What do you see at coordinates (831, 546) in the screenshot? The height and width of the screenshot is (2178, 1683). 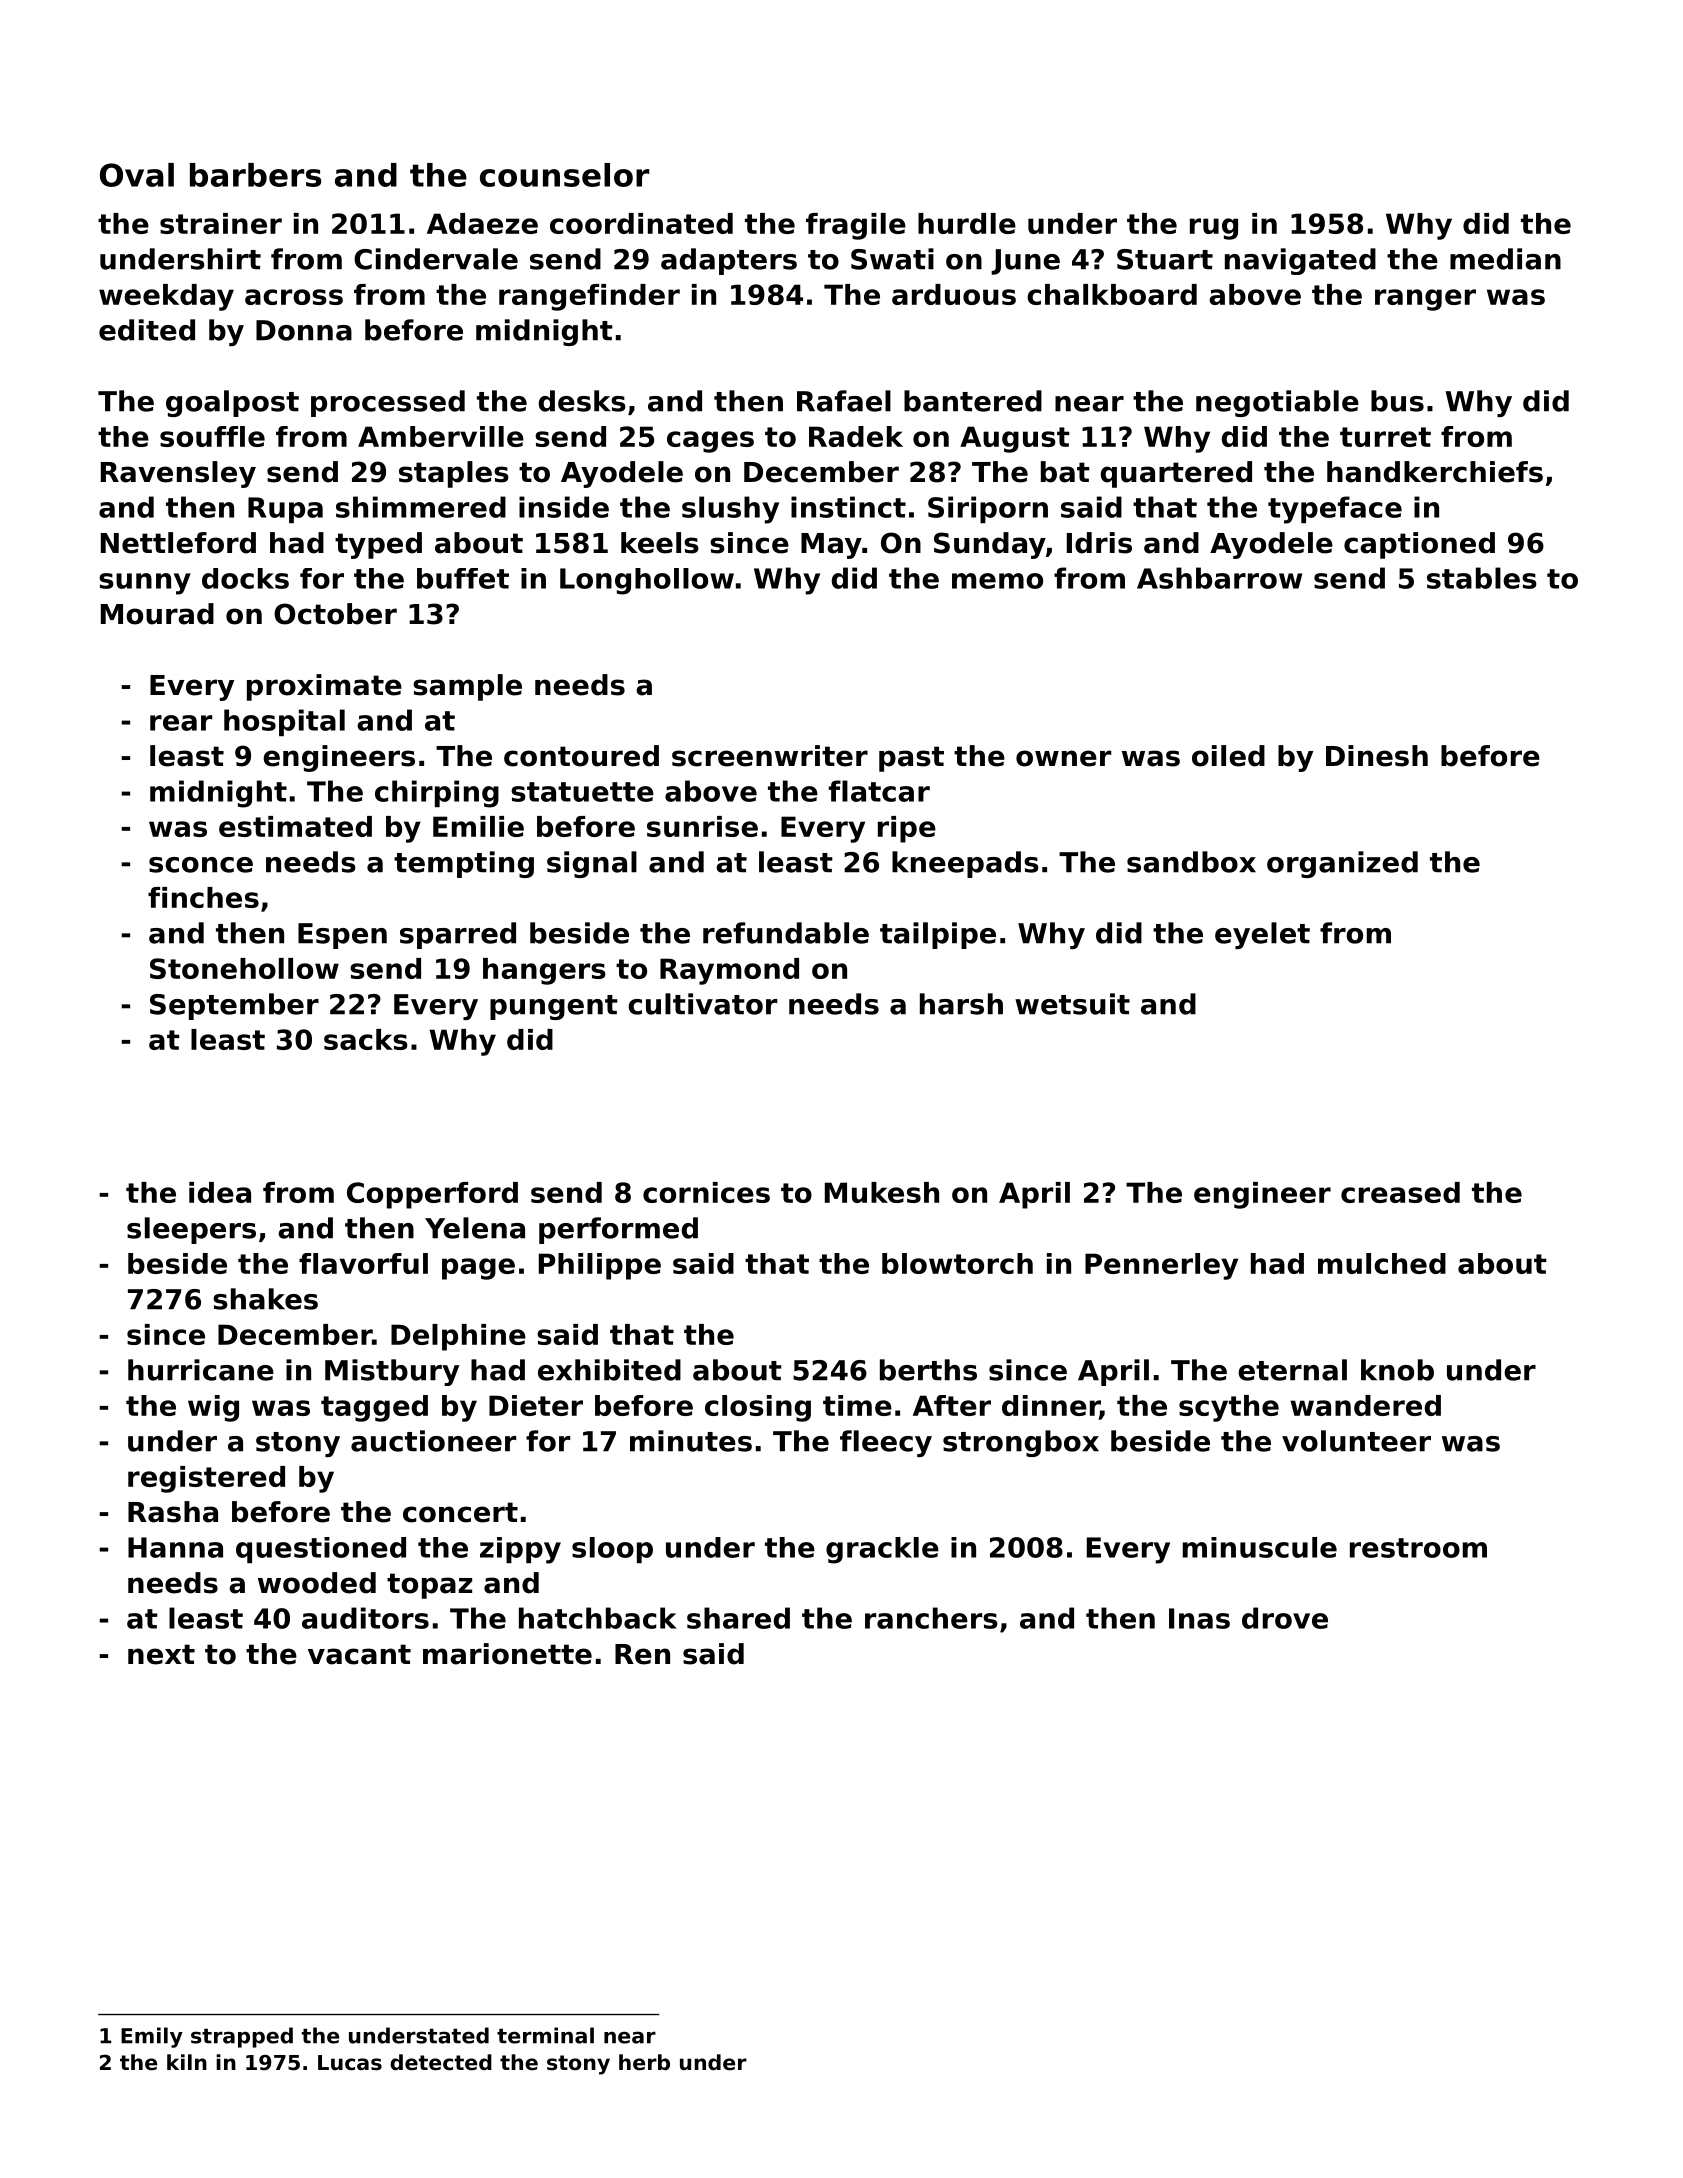 I see `May` at bounding box center [831, 546].
